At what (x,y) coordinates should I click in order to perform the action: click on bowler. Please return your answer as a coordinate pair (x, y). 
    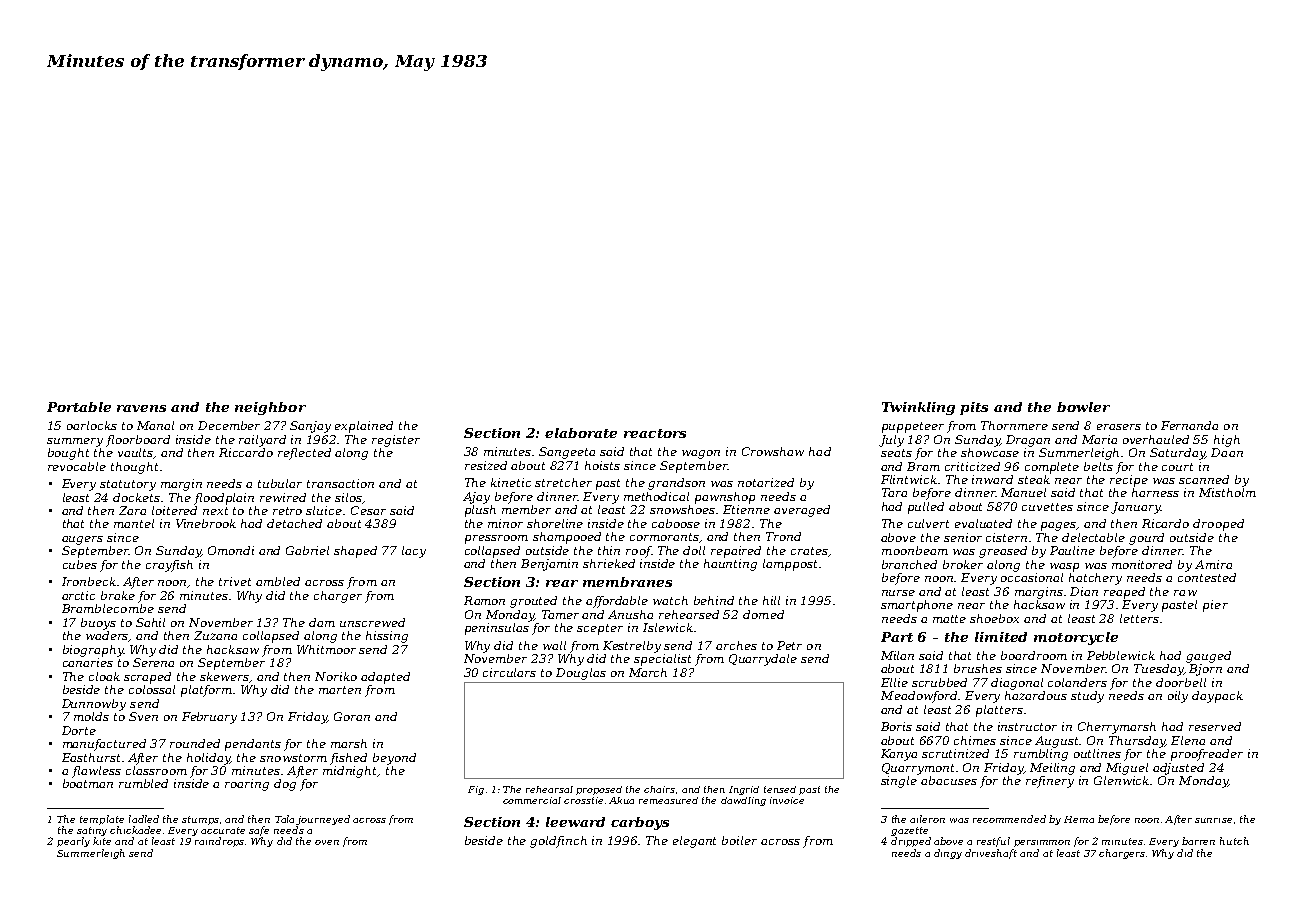
    Looking at the image, I should click on (1083, 407).
